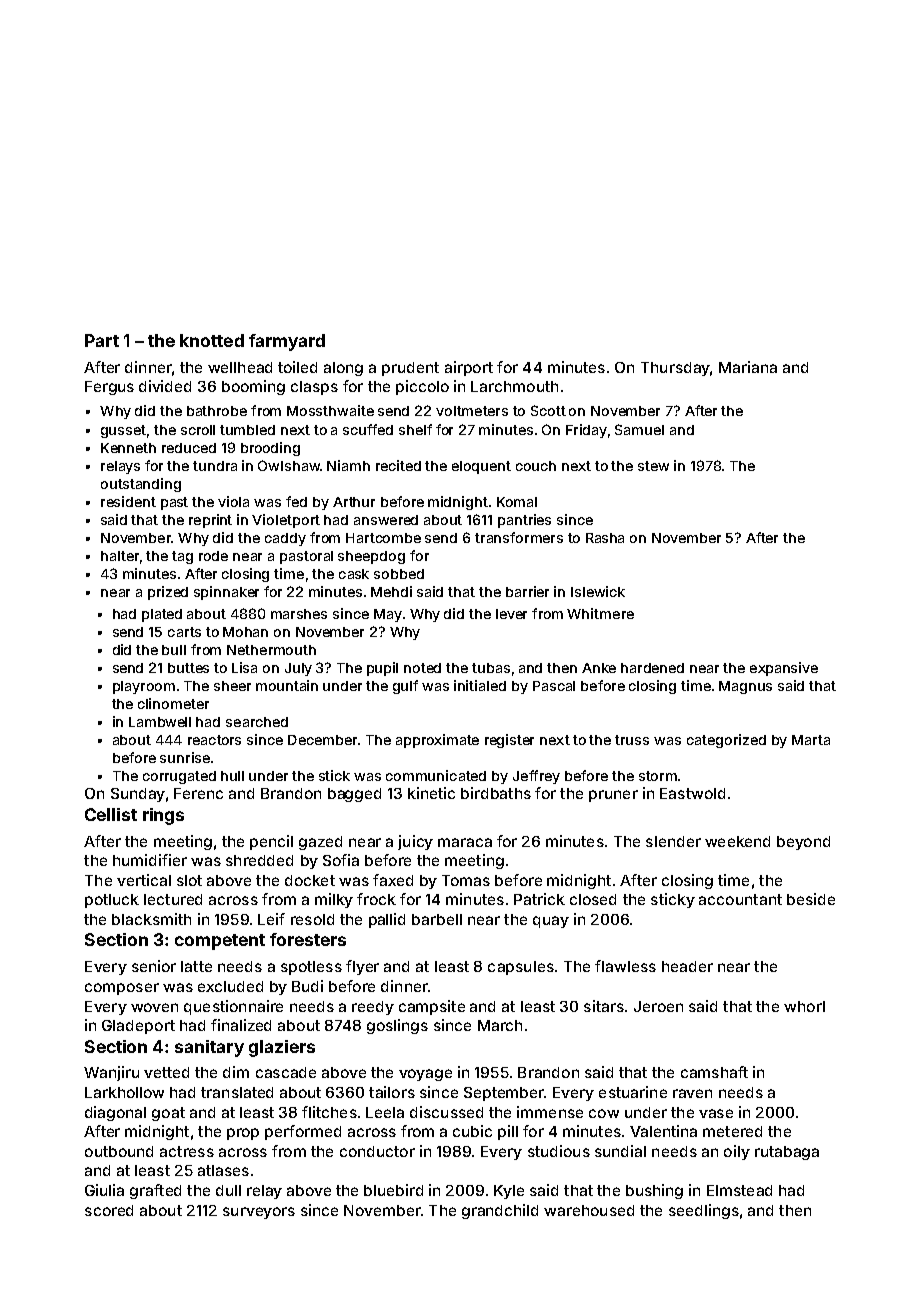 Image resolution: width=924 pixels, height=1308 pixels. I want to click on Mariana, so click(748, 367).
